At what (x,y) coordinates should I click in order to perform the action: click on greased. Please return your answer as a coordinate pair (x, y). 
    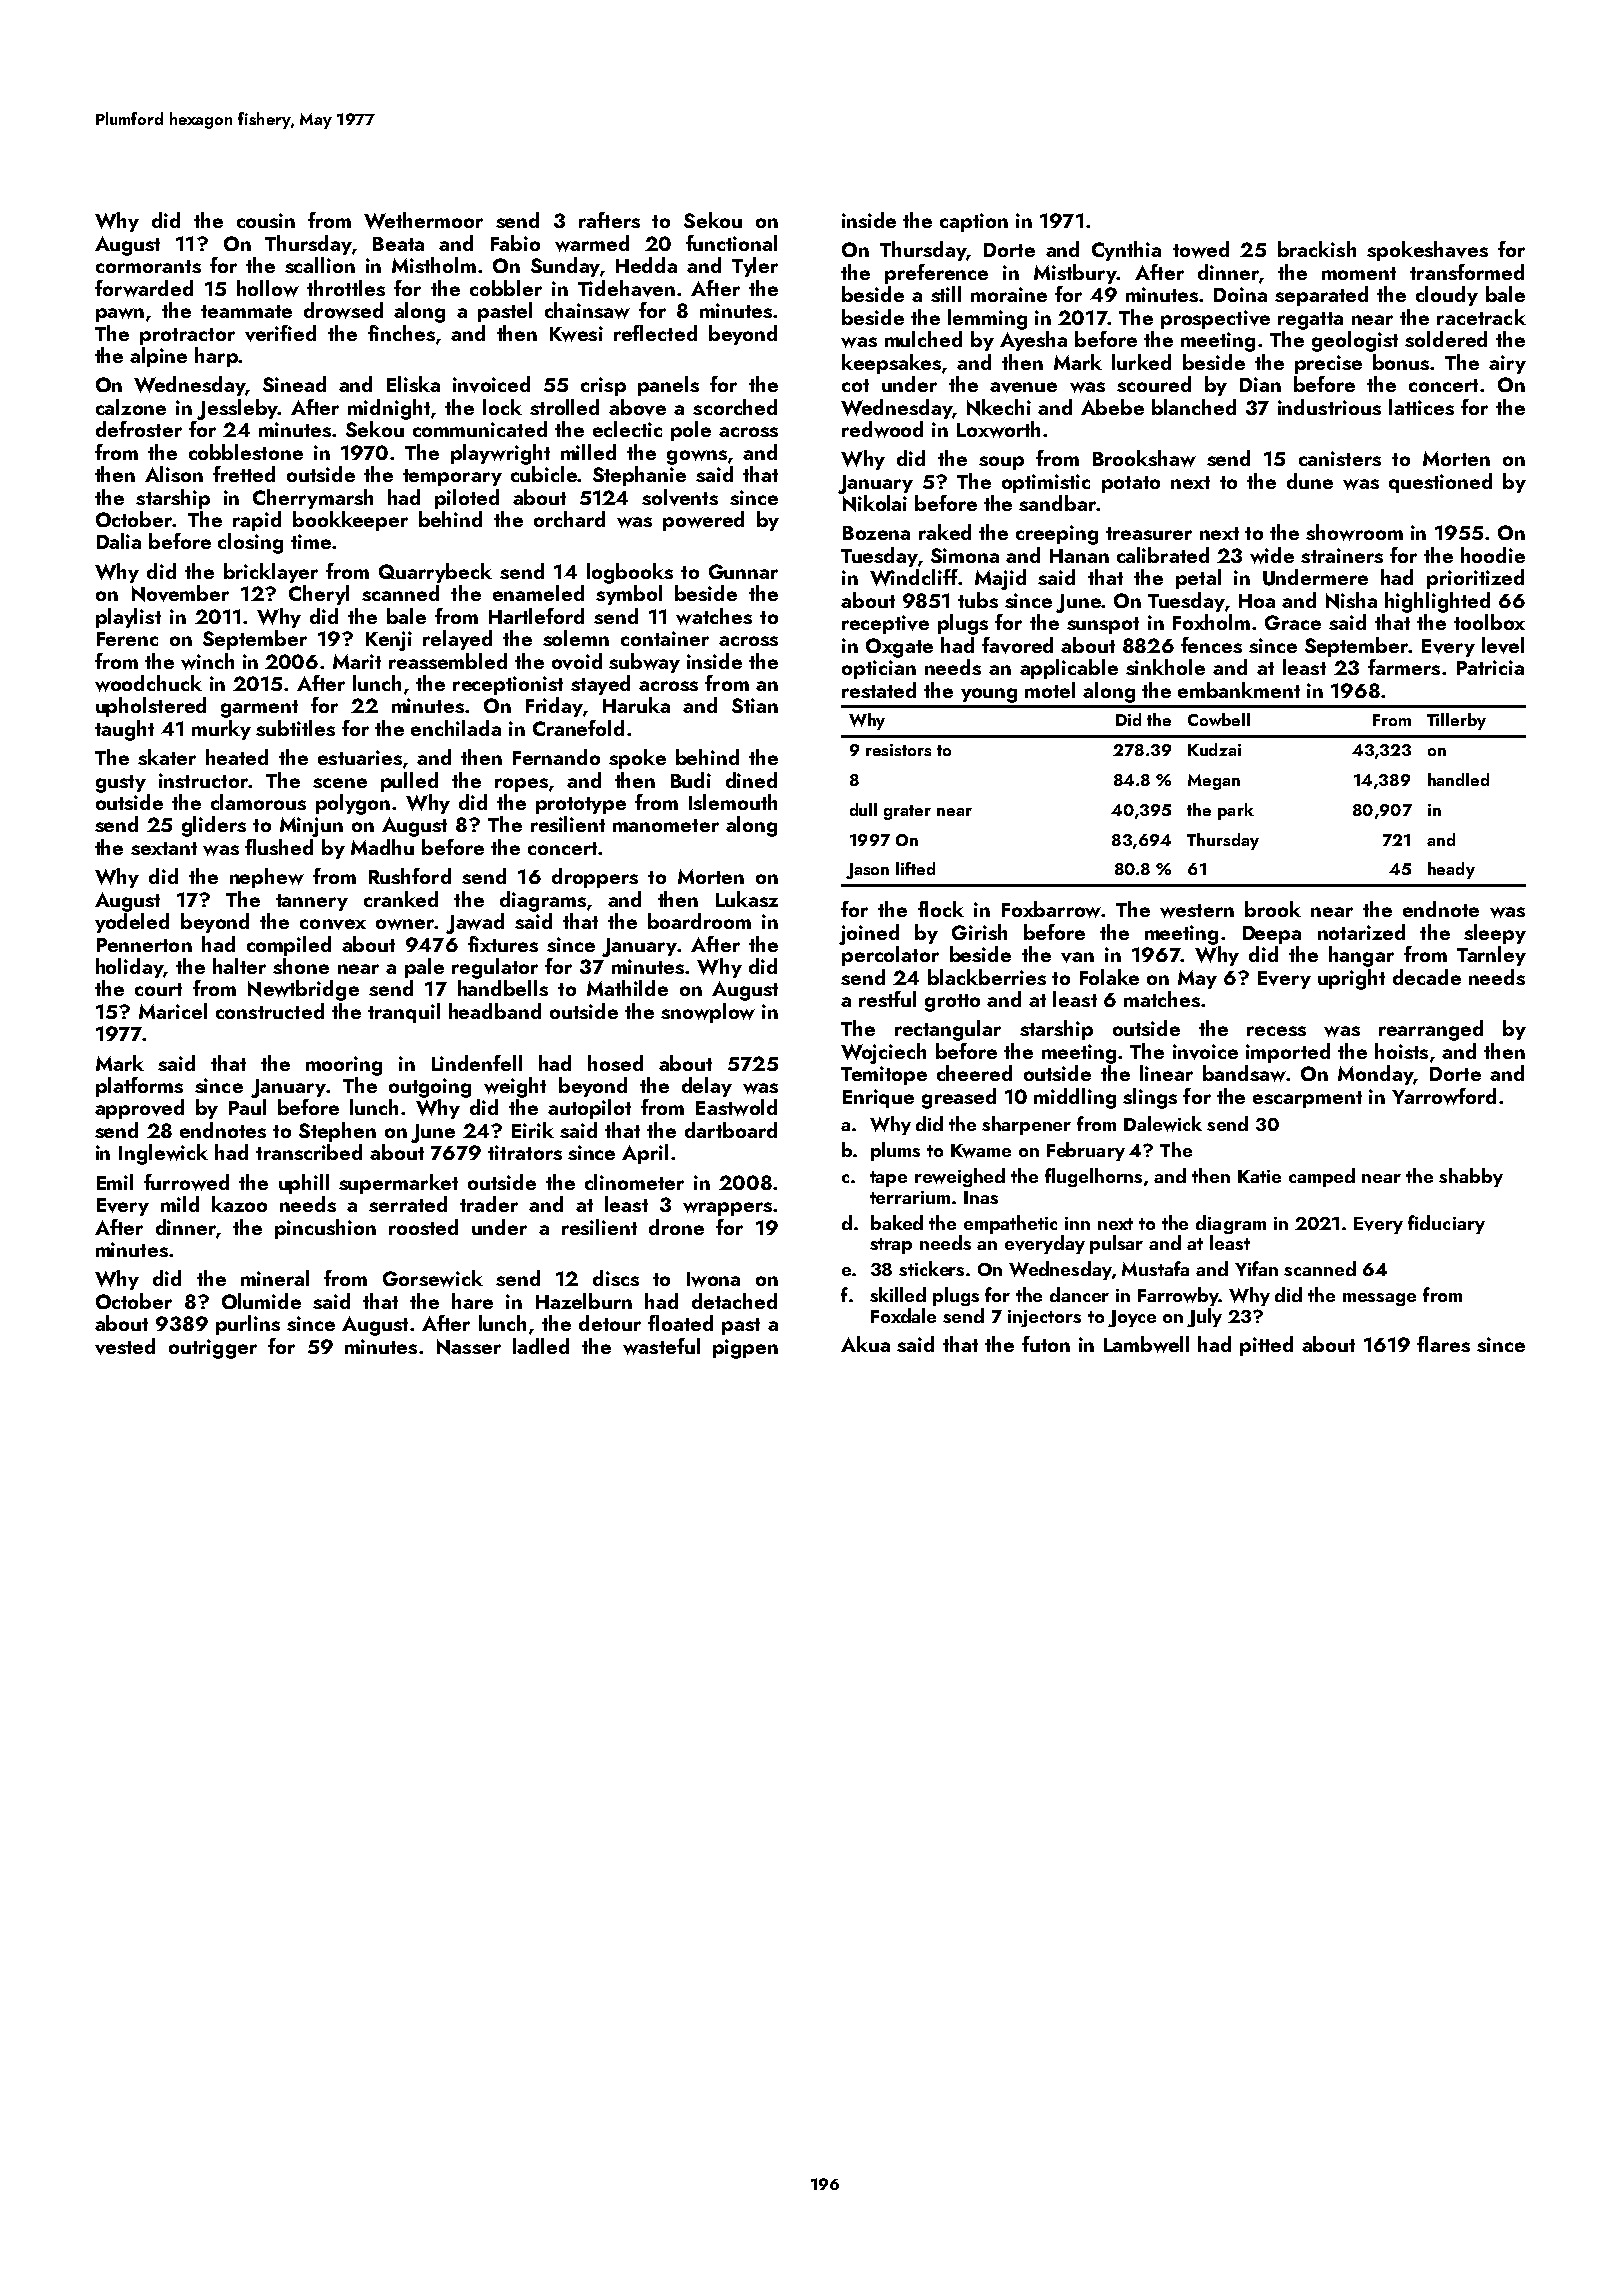
    Looking at the image, I should click on (959, 1098).
